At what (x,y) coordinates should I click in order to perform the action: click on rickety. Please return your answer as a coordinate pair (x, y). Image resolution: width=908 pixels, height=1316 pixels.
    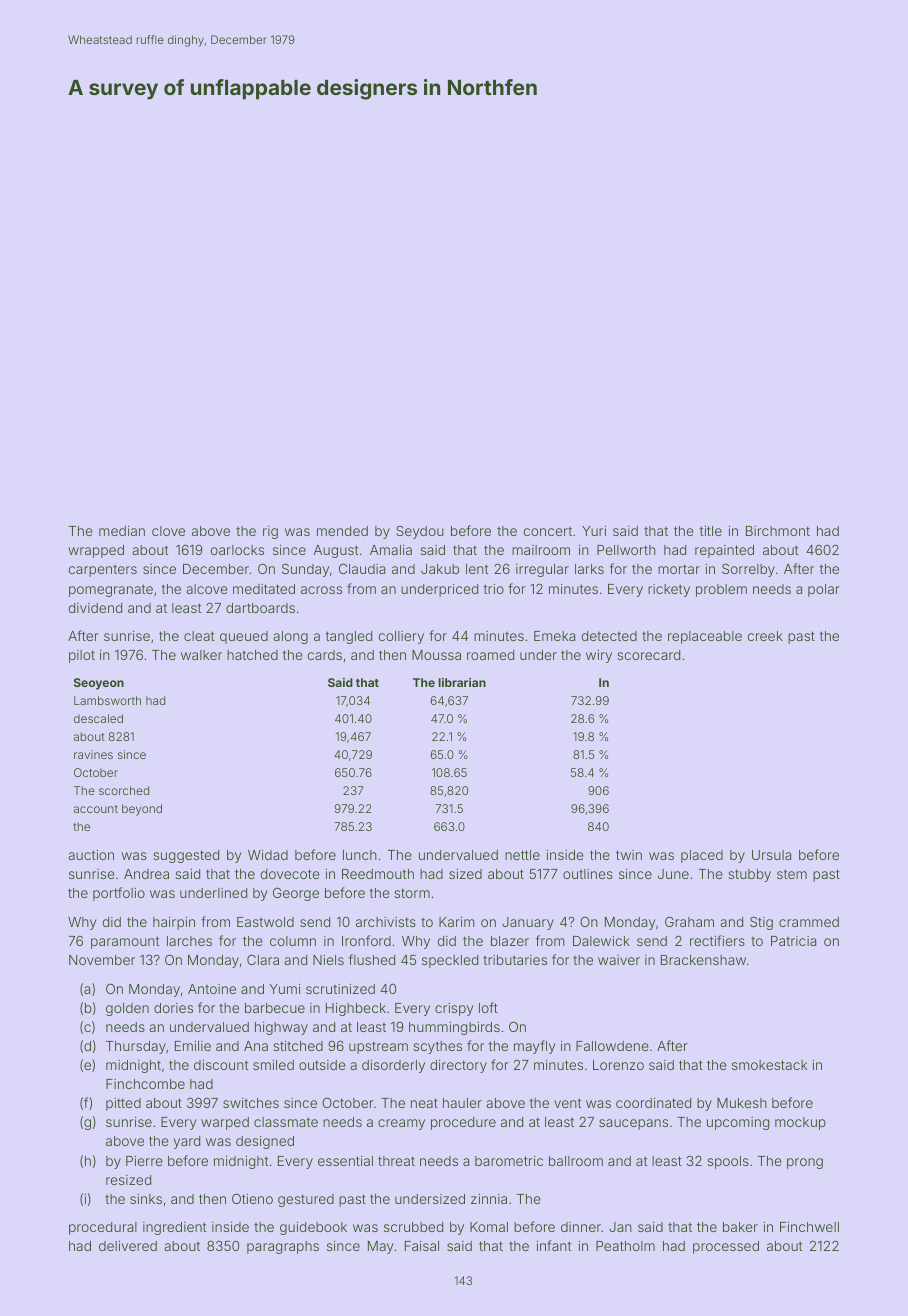
    Looking at the image, I should click on (669, 590).
